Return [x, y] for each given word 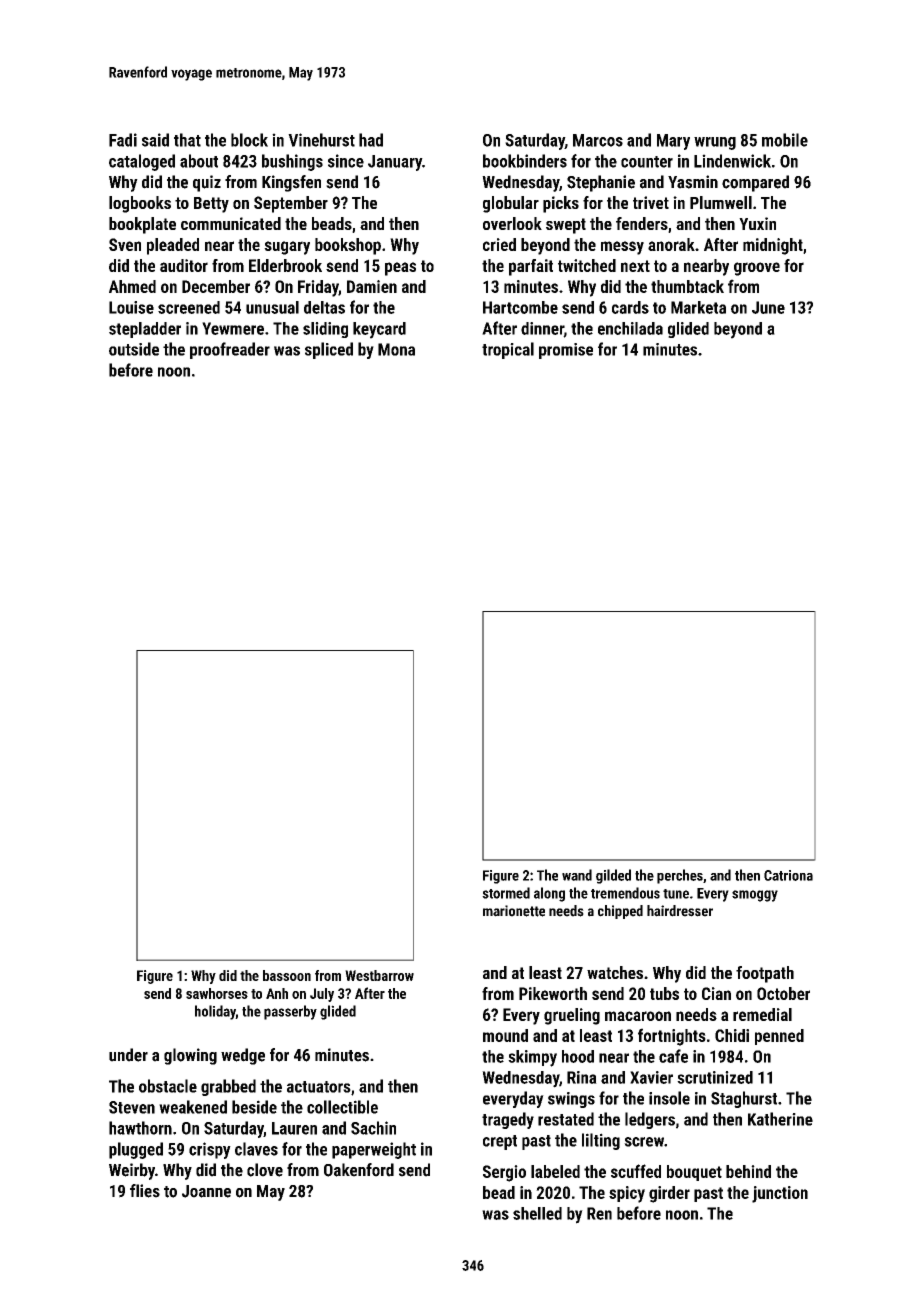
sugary [287, 248]
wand [577, 875]
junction [780, 1194]
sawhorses [217, 993]
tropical [508, 350]
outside [134, 349]
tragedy [508, 1120]
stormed [506, 893]
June [768, 307]
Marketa [698, 307]
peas [400, 269]
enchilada [630, 328]
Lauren [294, 1128]
